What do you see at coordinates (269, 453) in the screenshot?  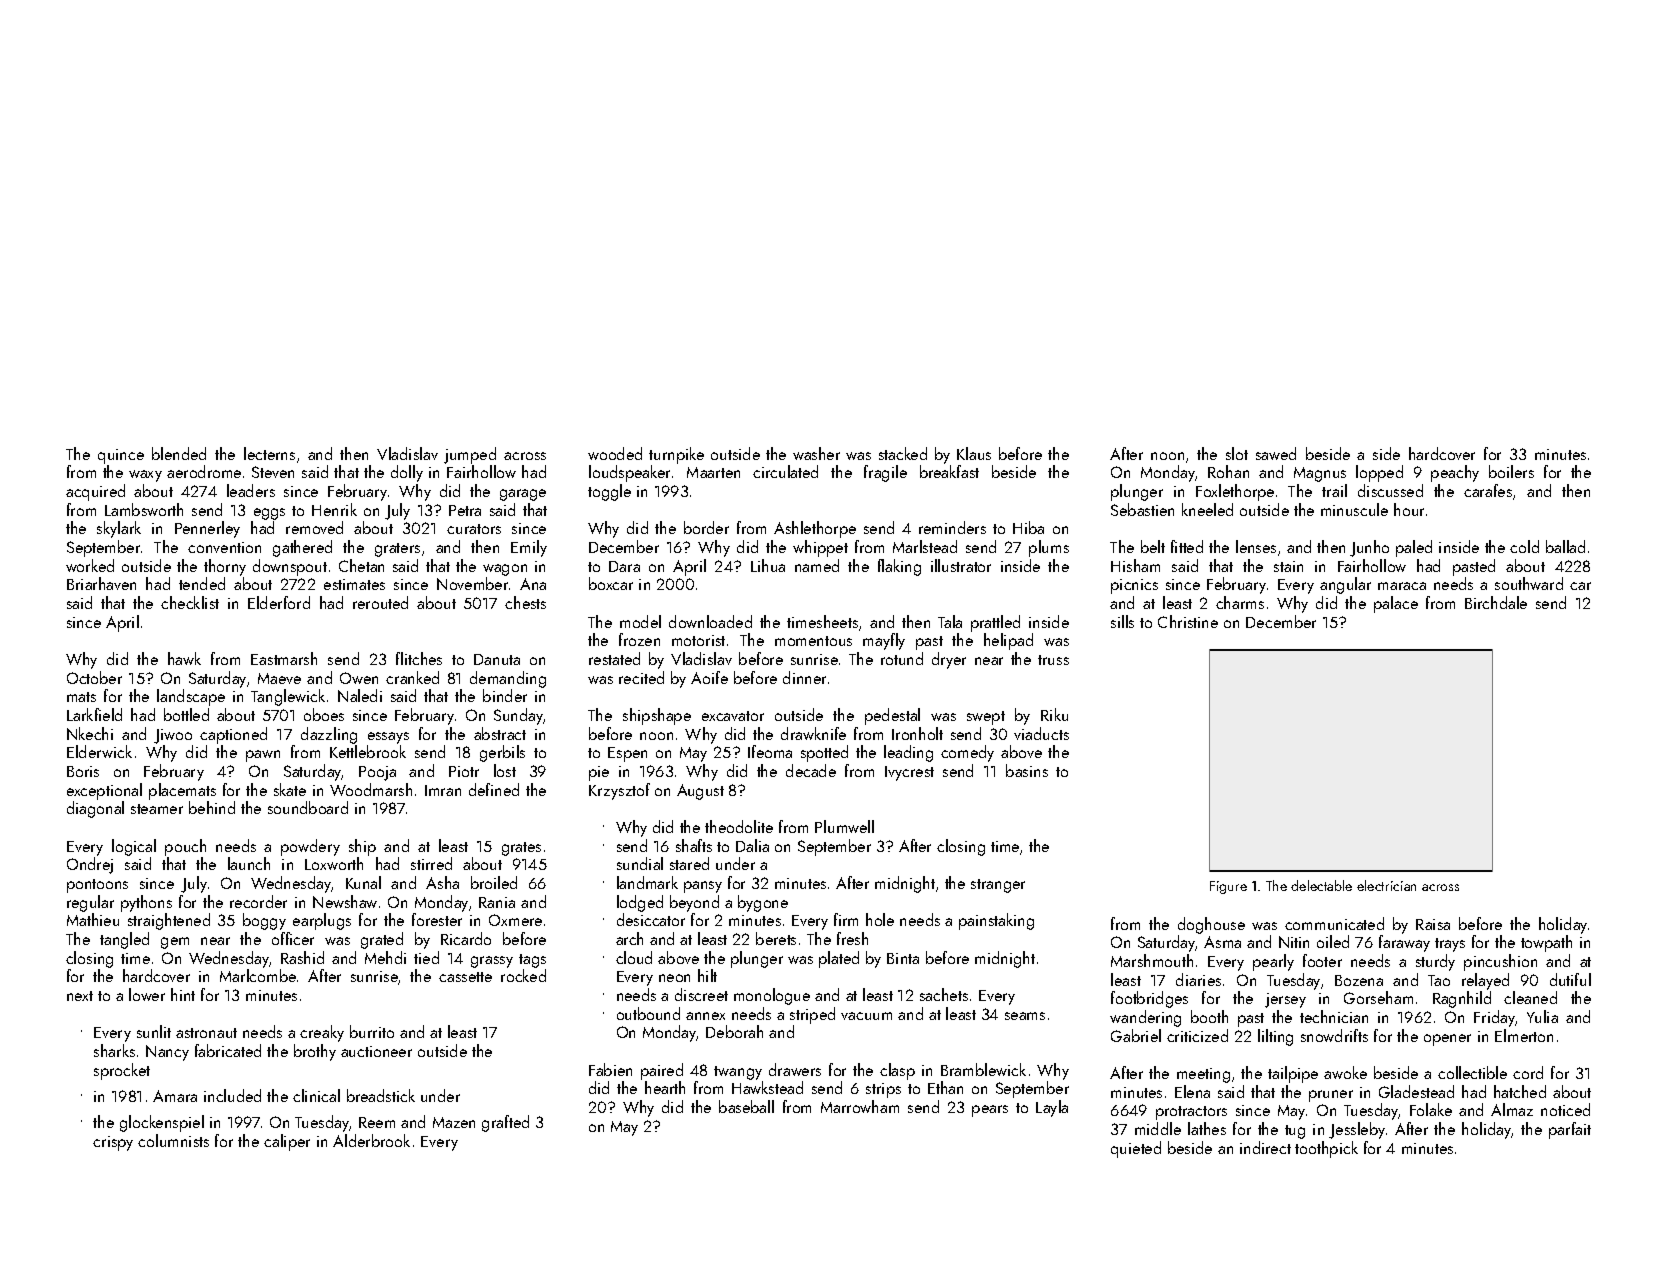 I see `lecterns` at bounding box center [269, 453].
